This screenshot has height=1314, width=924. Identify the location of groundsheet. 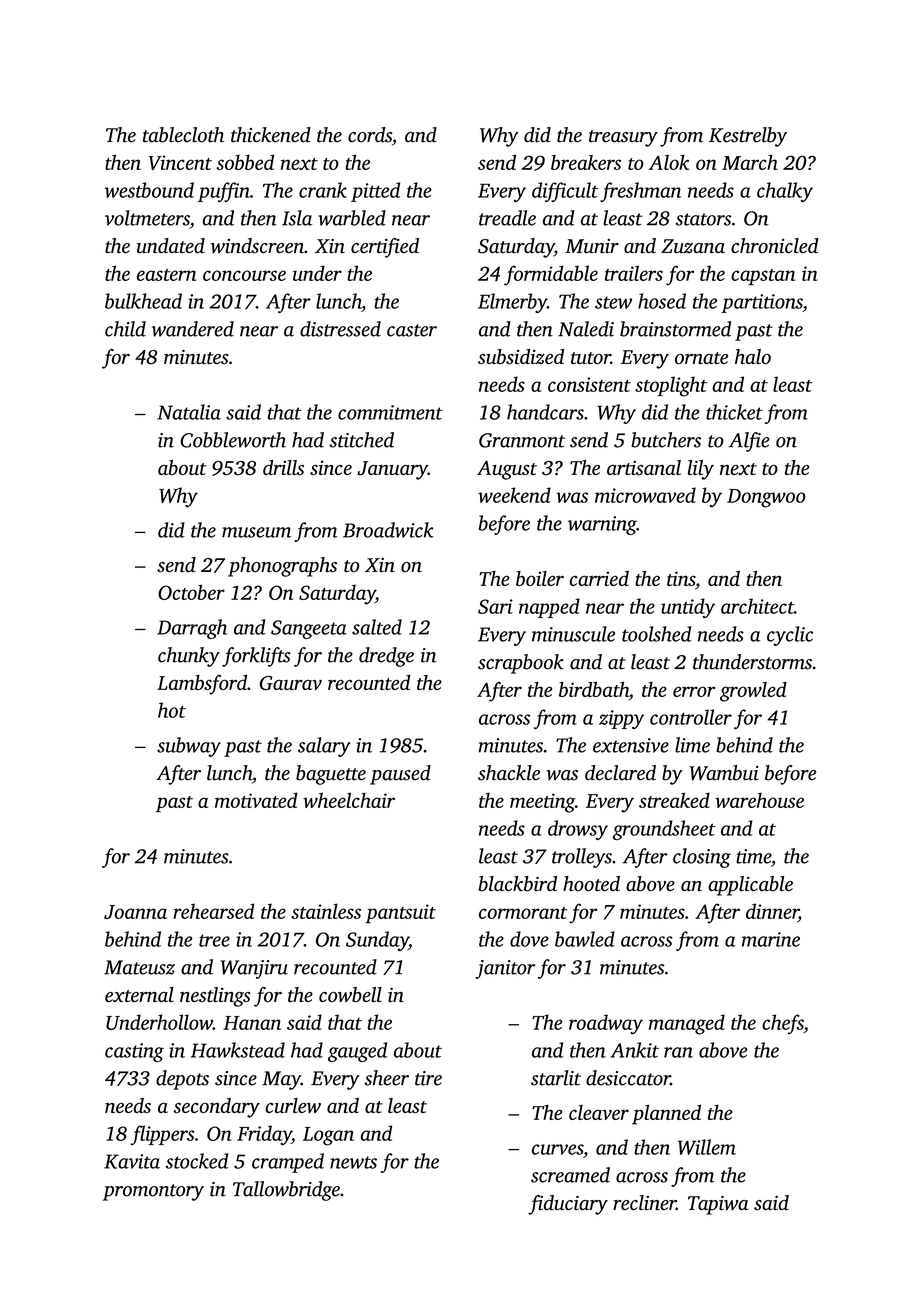
(664, 830).
